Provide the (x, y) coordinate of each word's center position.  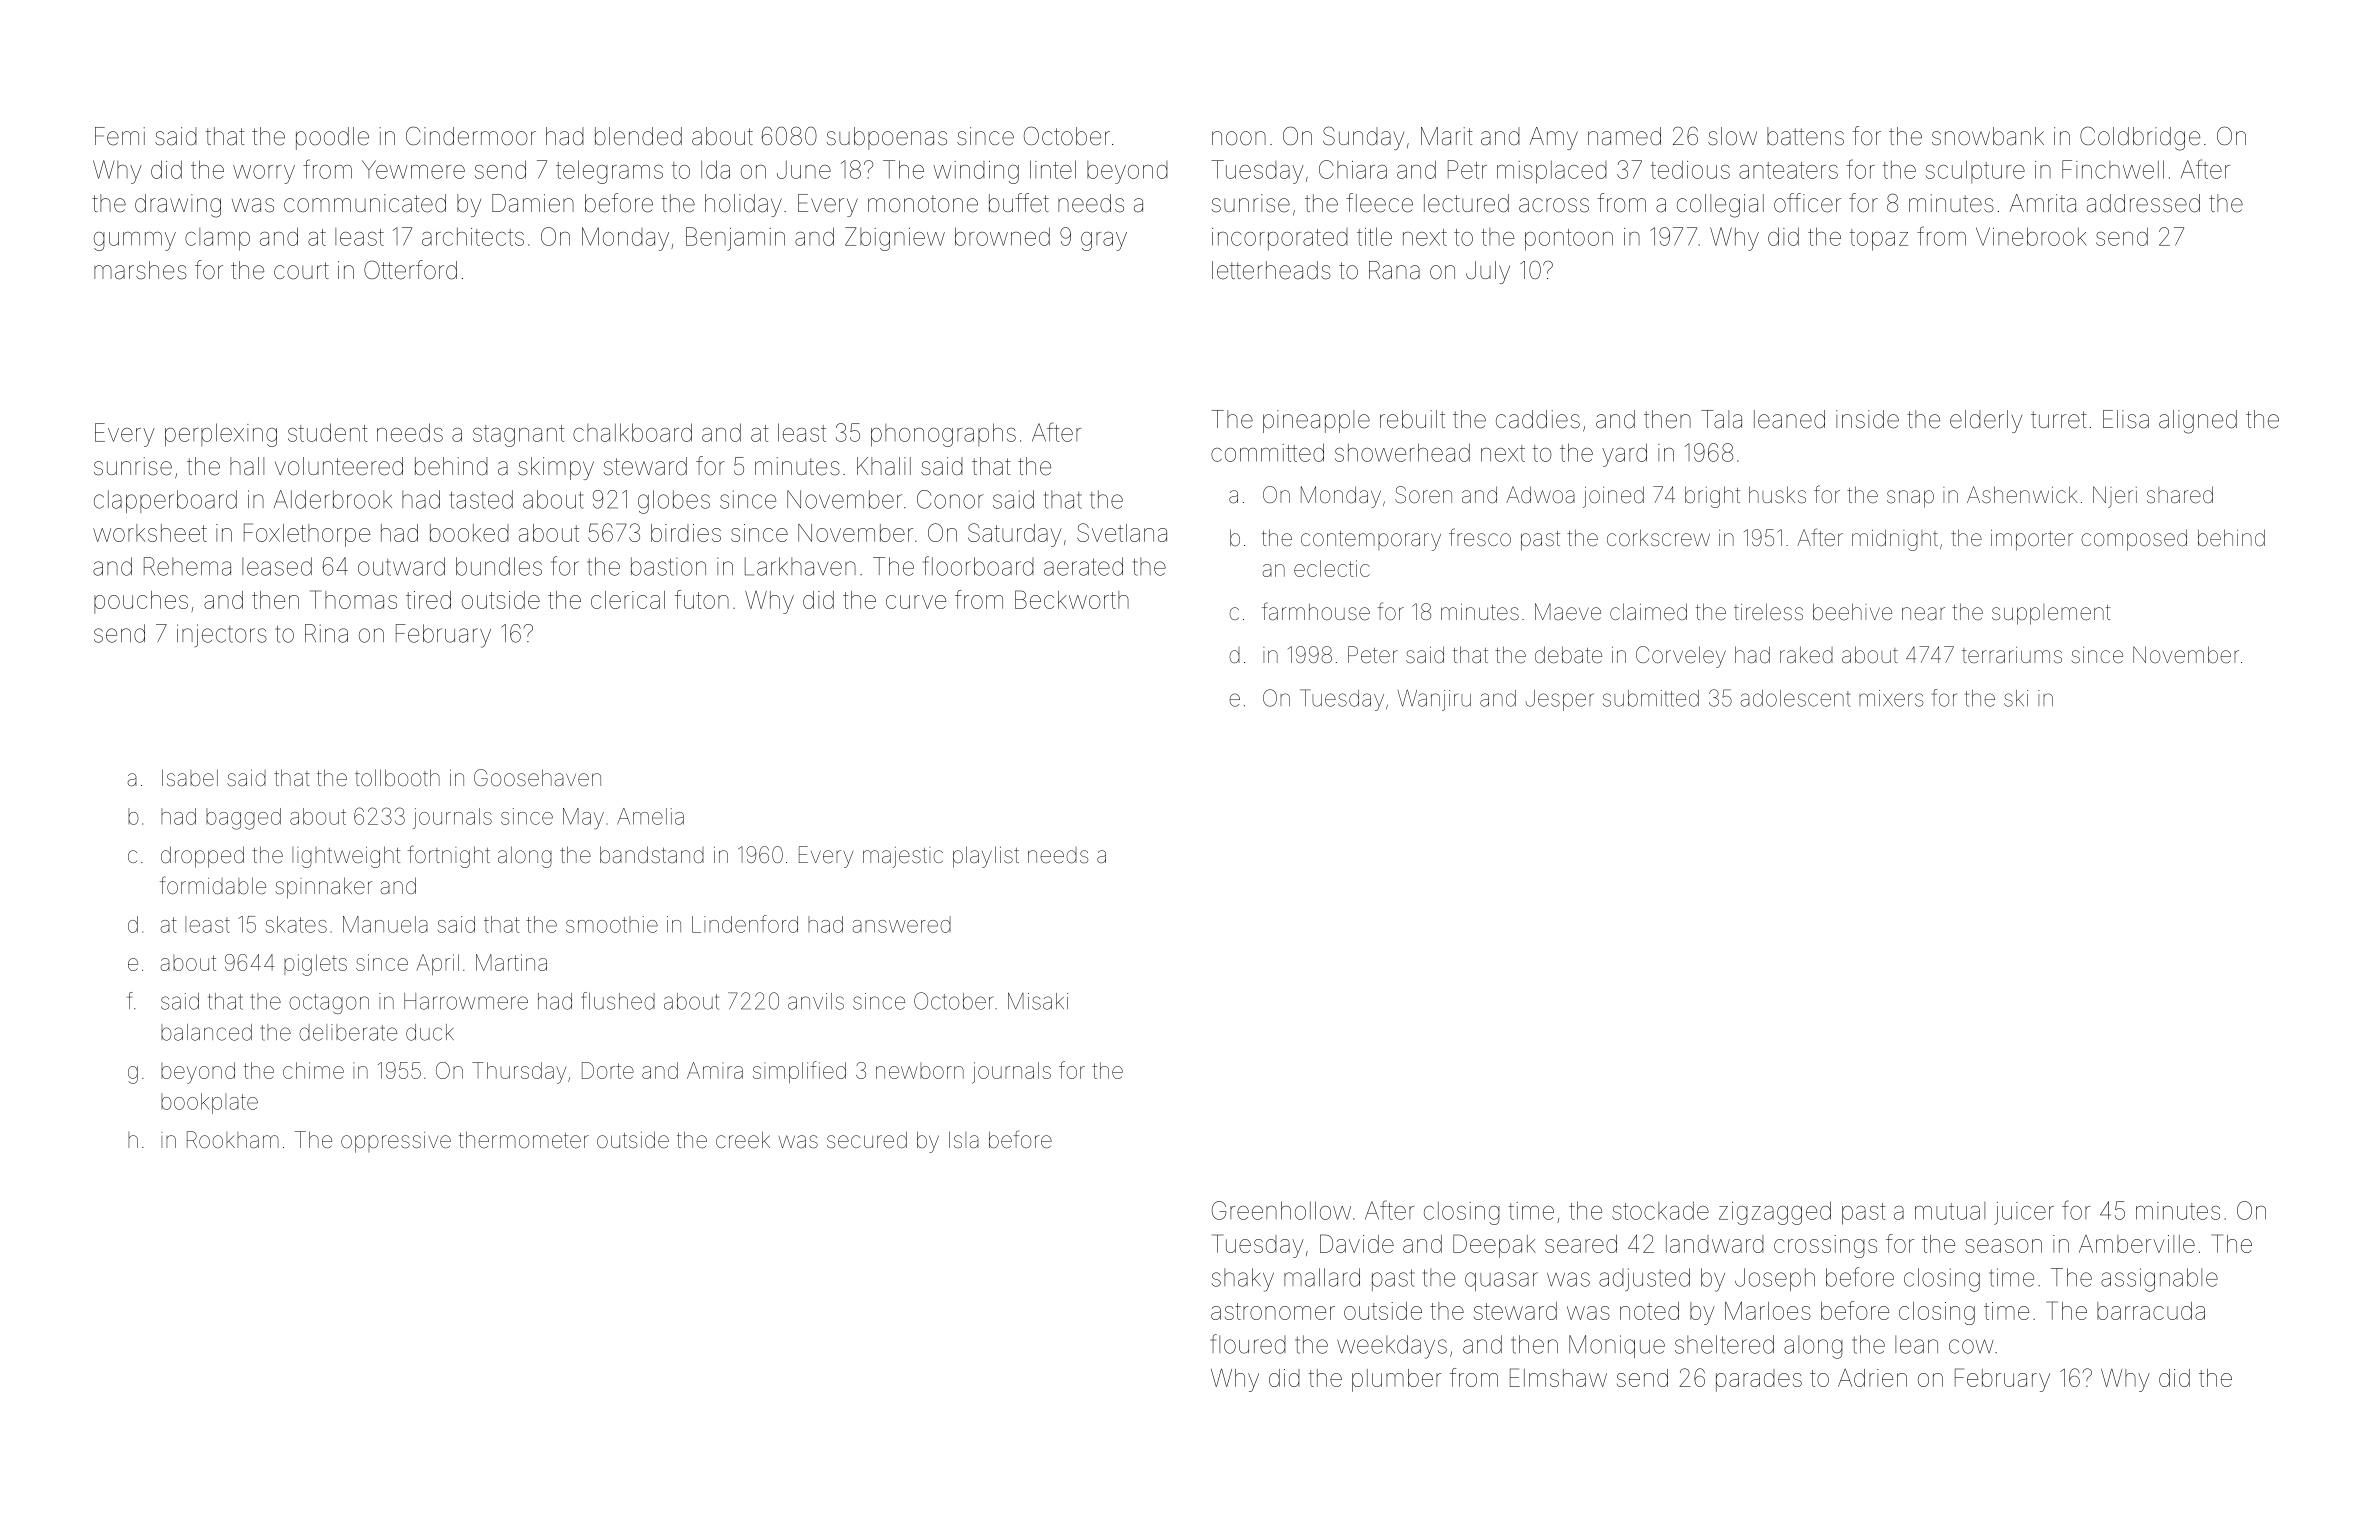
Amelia (650, 816)
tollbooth (397, 778)
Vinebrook (2031, 236)
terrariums (2012, 655)
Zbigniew (895, 239)
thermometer (524, 1140)
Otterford (410, 270)
